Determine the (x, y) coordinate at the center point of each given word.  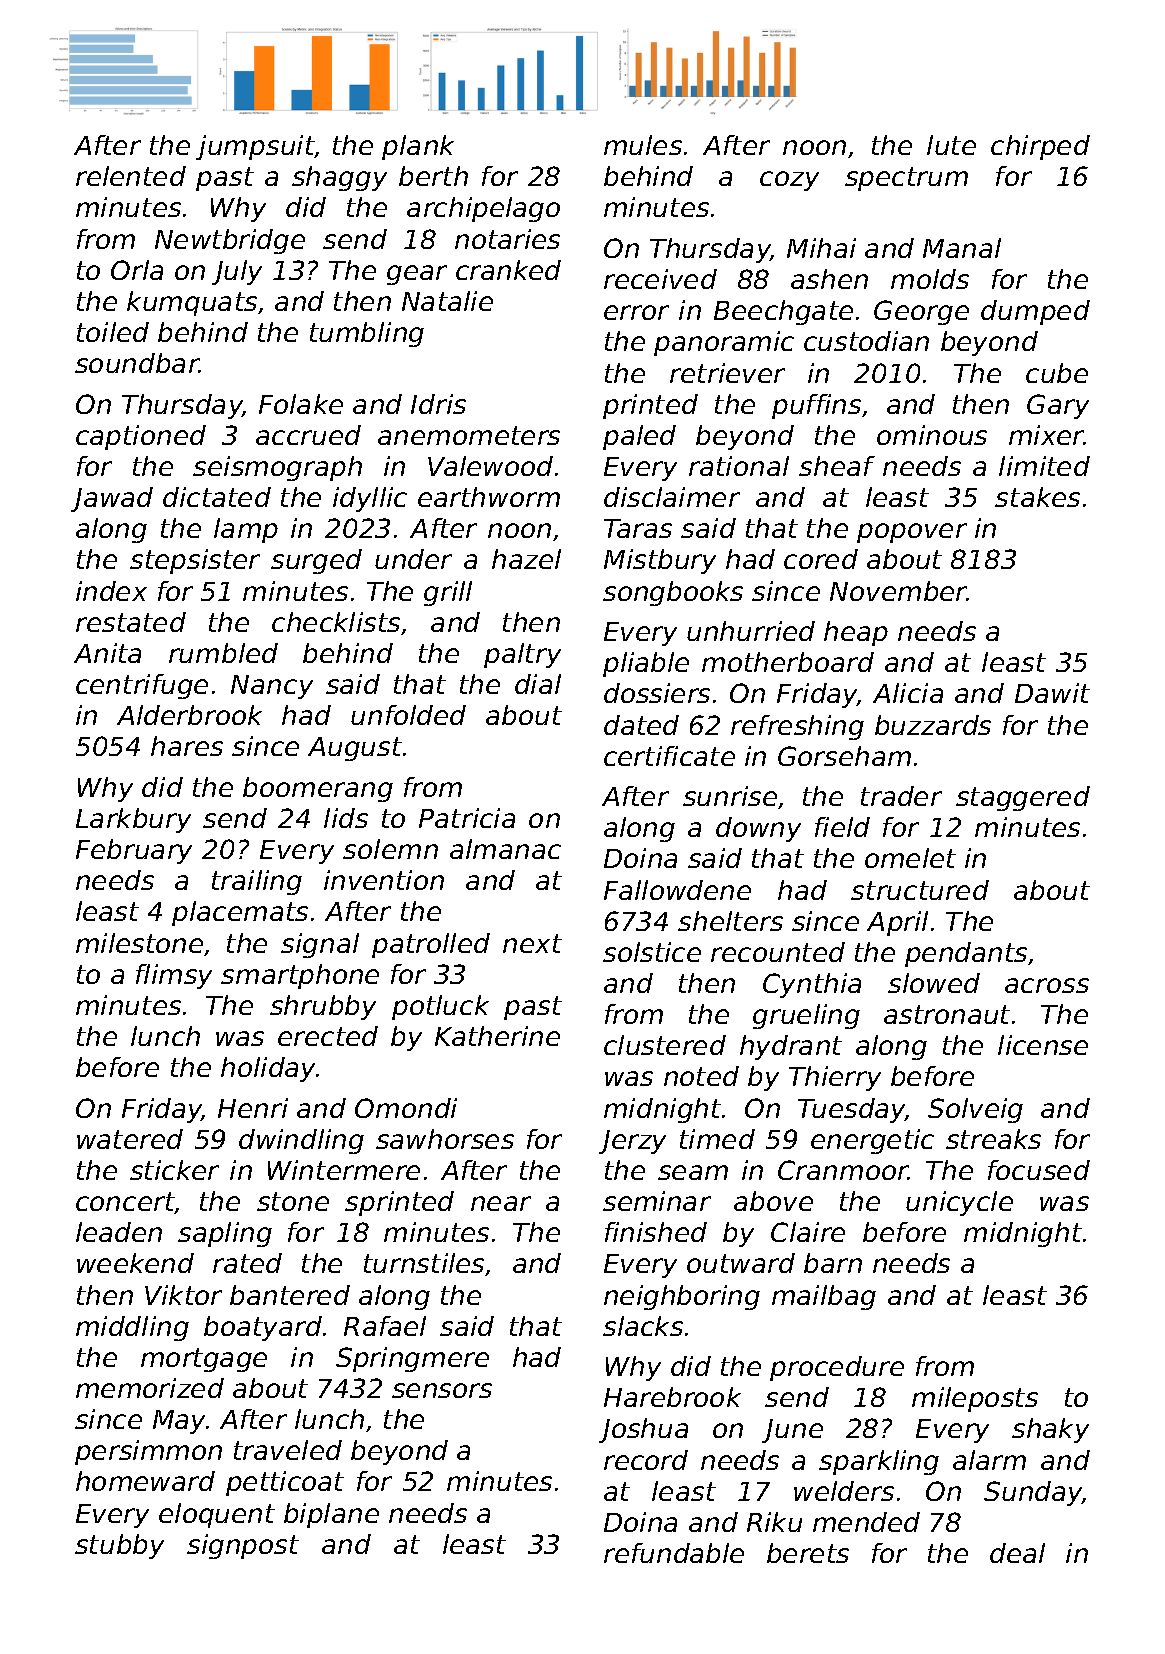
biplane (331, 1515)
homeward (145, 1481)
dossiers (657, 693)
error (636, 312)
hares (187, 746)
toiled (113, 332)
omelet (910, 858)
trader (901, 796)
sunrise (730, 796)
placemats (240, 913)
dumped (1035, 312)
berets (808, 1553)
